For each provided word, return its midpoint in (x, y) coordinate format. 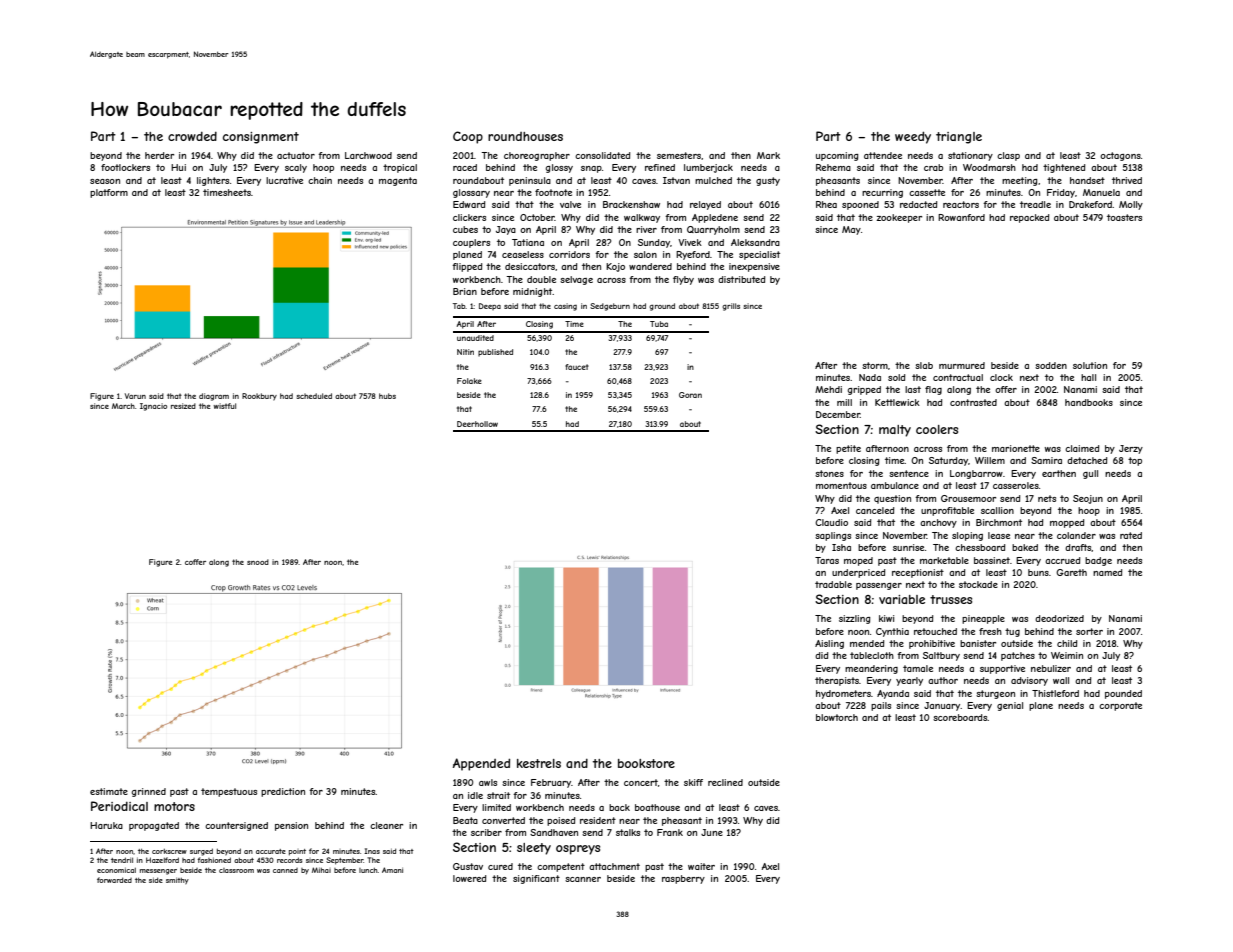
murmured (962, 365)
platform (109, 193)
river (646, 229)
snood (258, 562)
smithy (177, 881)
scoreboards (960, 717)
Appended (481, 764)
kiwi (886, 618)
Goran (690, 395)
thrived (1127, 180)
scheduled (314, 396)
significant (536, 879)
